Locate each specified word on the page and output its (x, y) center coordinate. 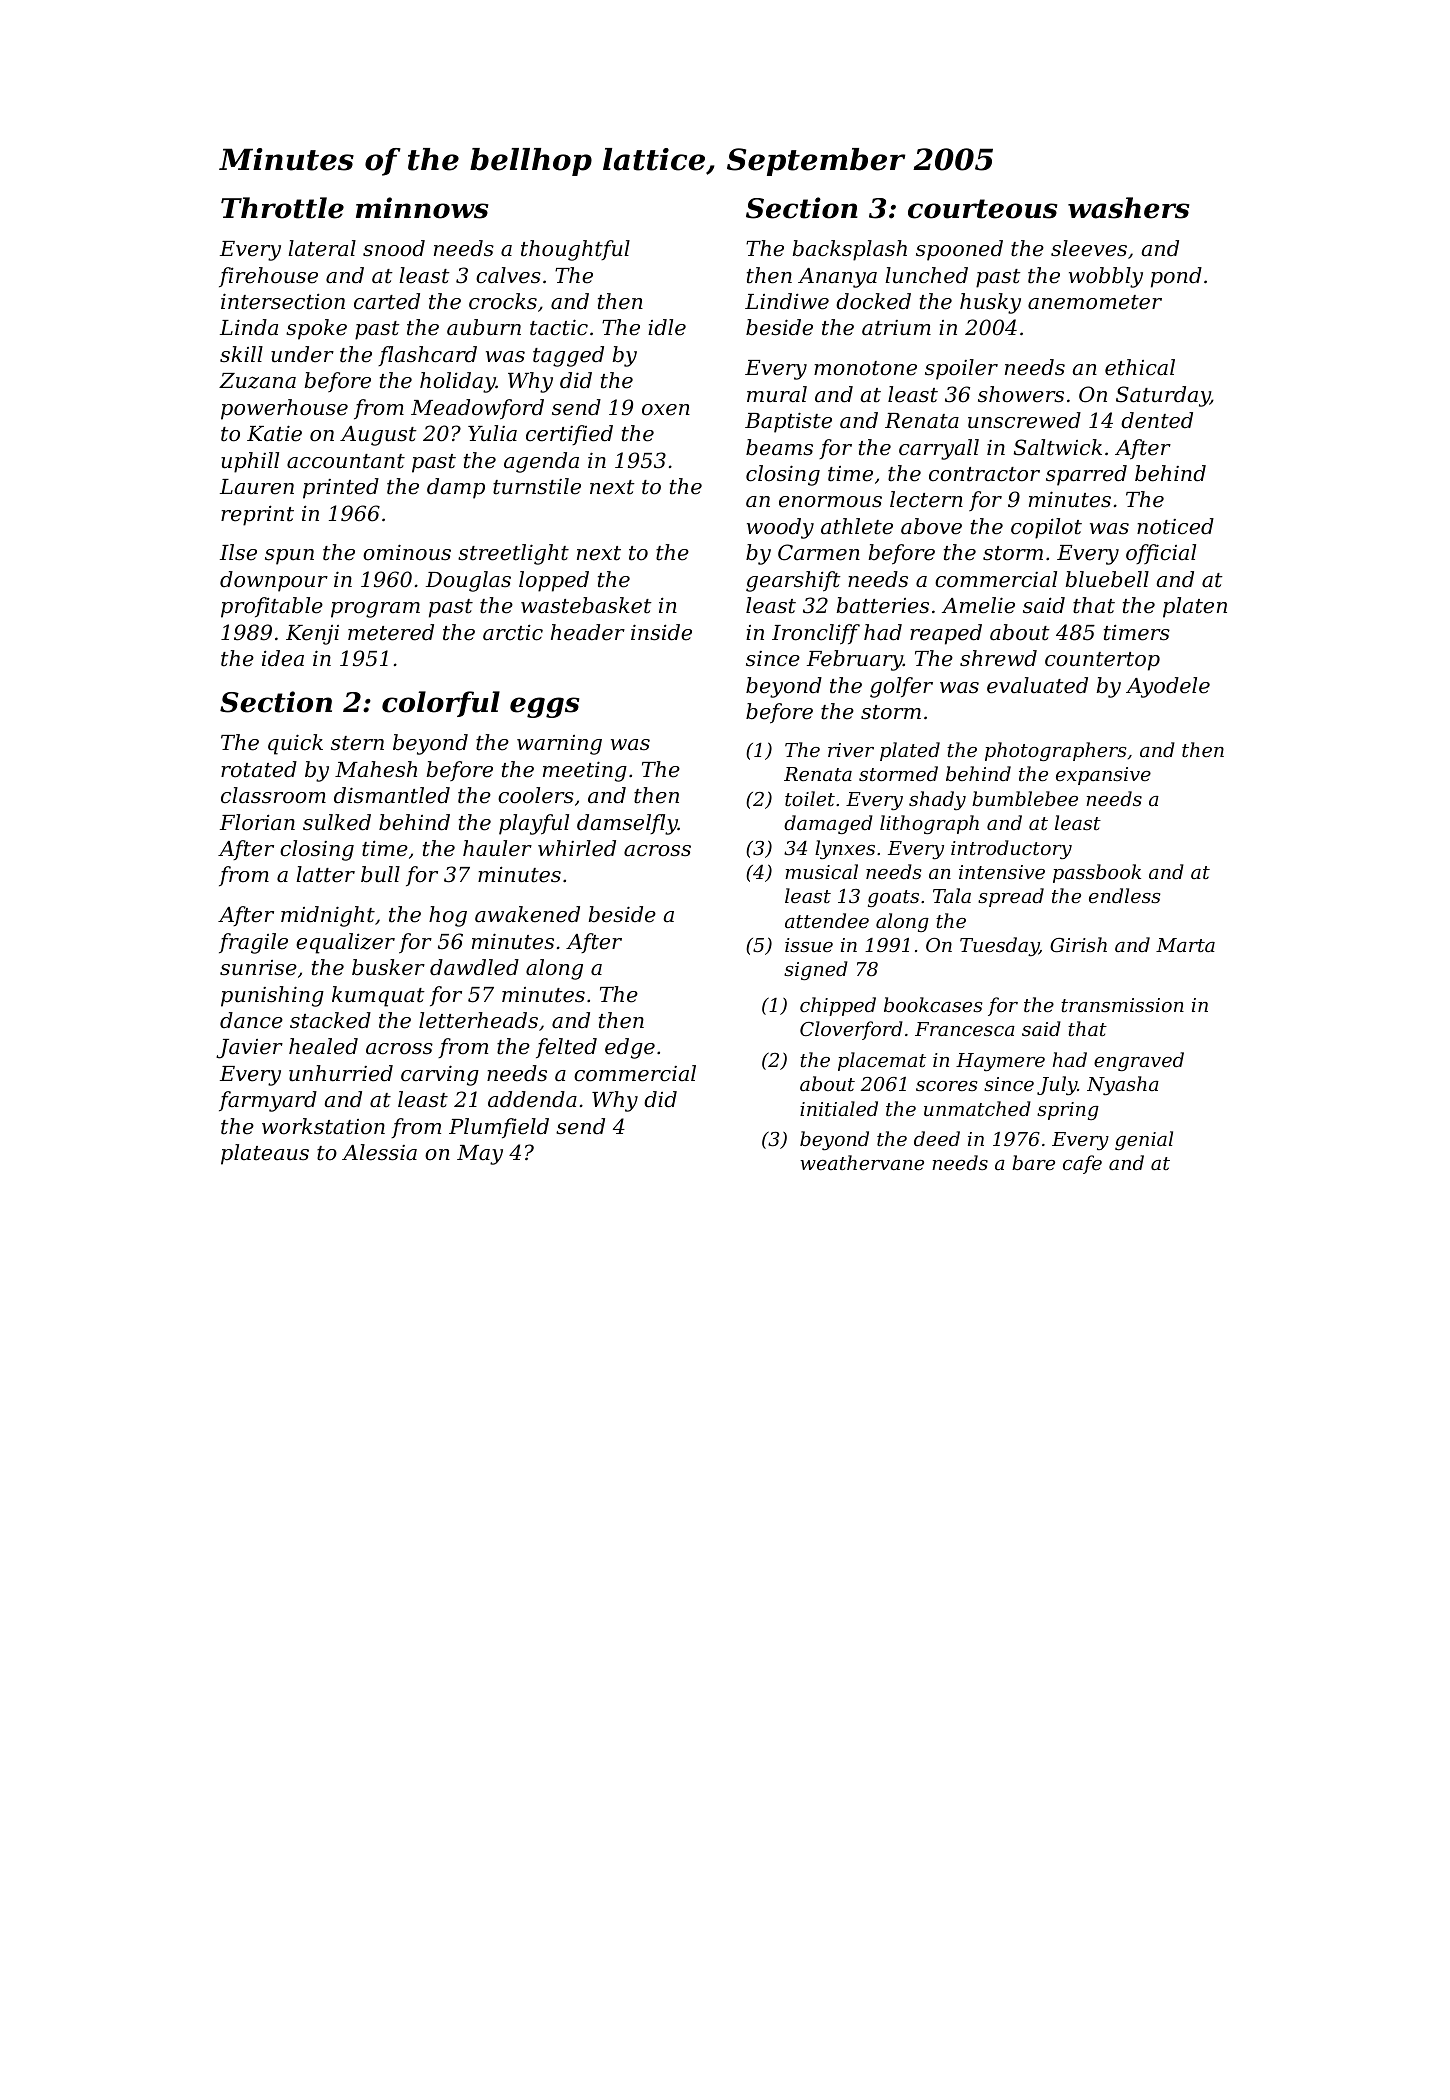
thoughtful (575, 250)
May (480, 1155)
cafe (1082, 1164)
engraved (1139, 1061)
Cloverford (851, 1030)
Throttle (282, 208)
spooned (959, 250)
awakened (527, 914)
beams (779, 447)
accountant (346, 461)
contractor (984, 474)
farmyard (268, 1101)
